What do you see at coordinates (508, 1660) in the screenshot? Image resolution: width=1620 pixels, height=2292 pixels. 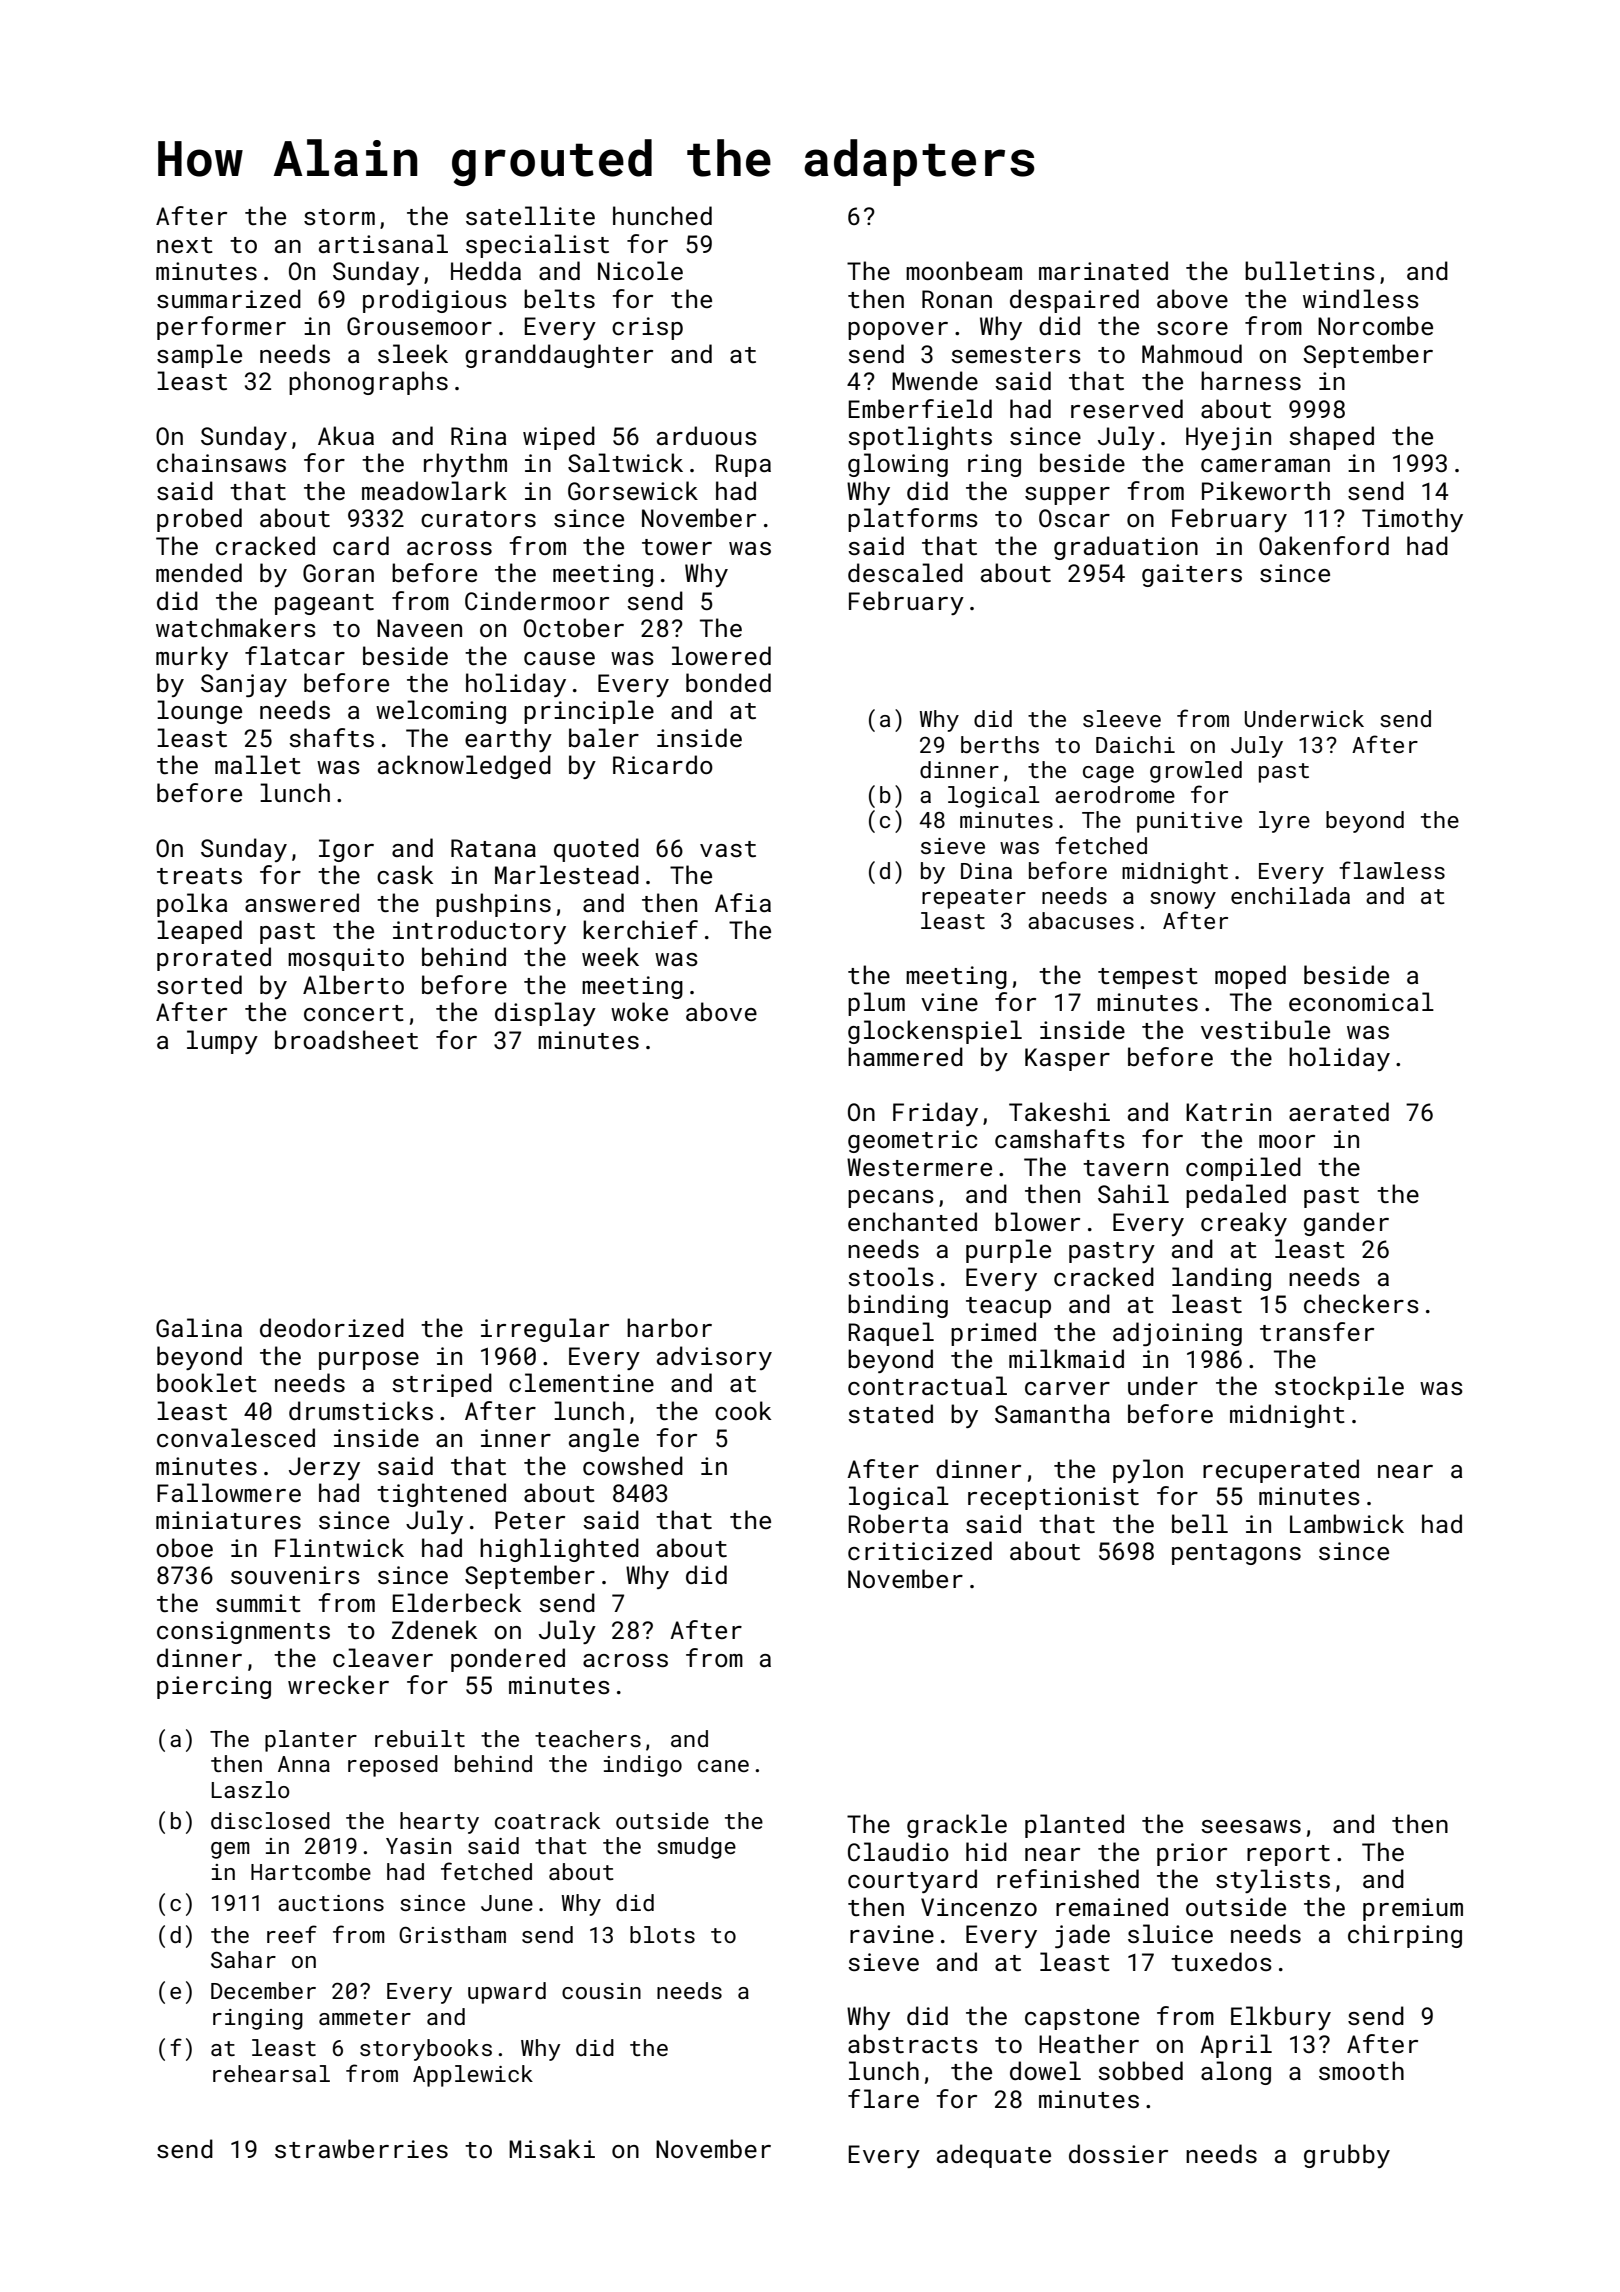 I see `pondered` at bounding box center [508, 1660].
